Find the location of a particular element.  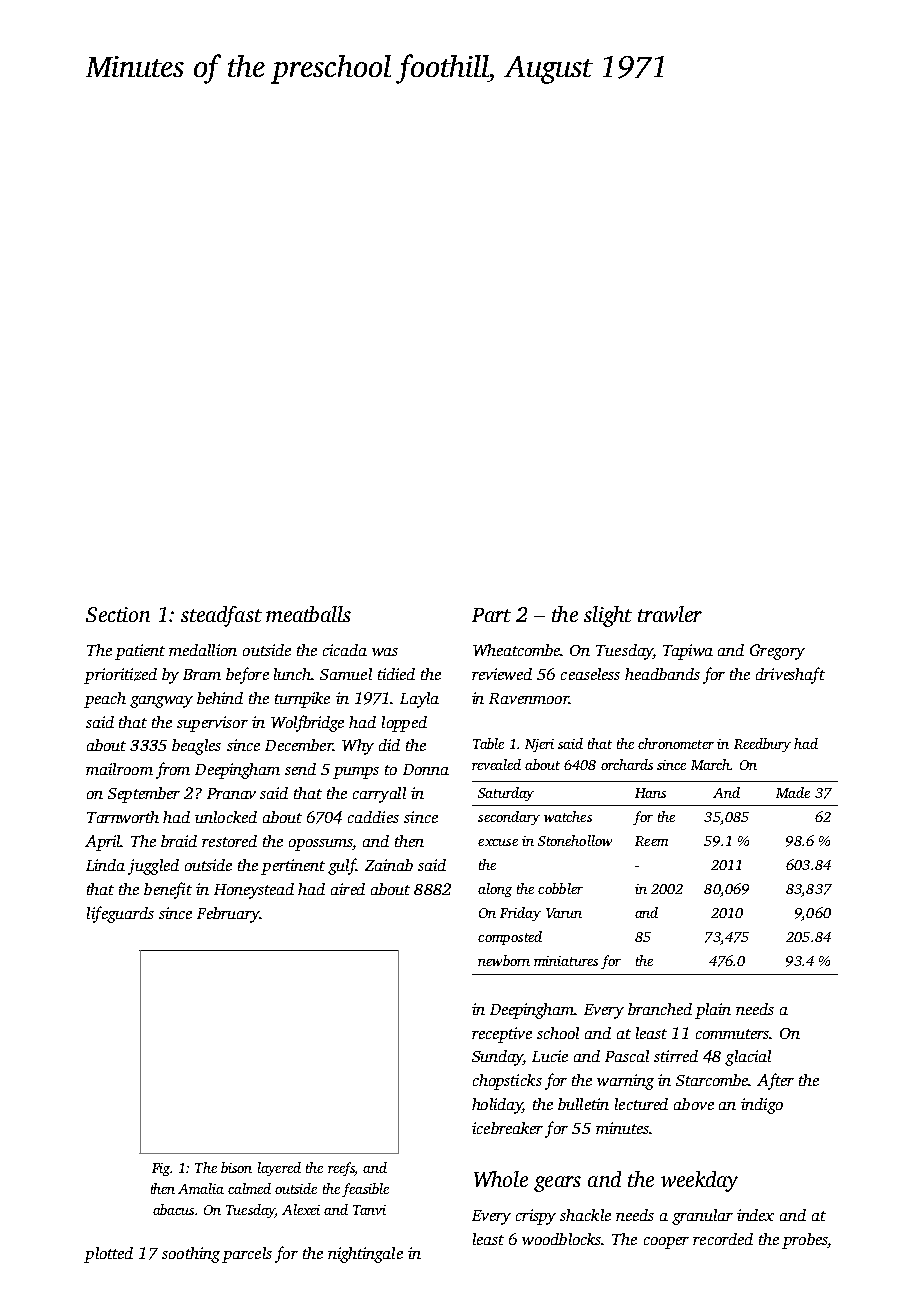

lifeguards is located at coordinates (120, 914).
